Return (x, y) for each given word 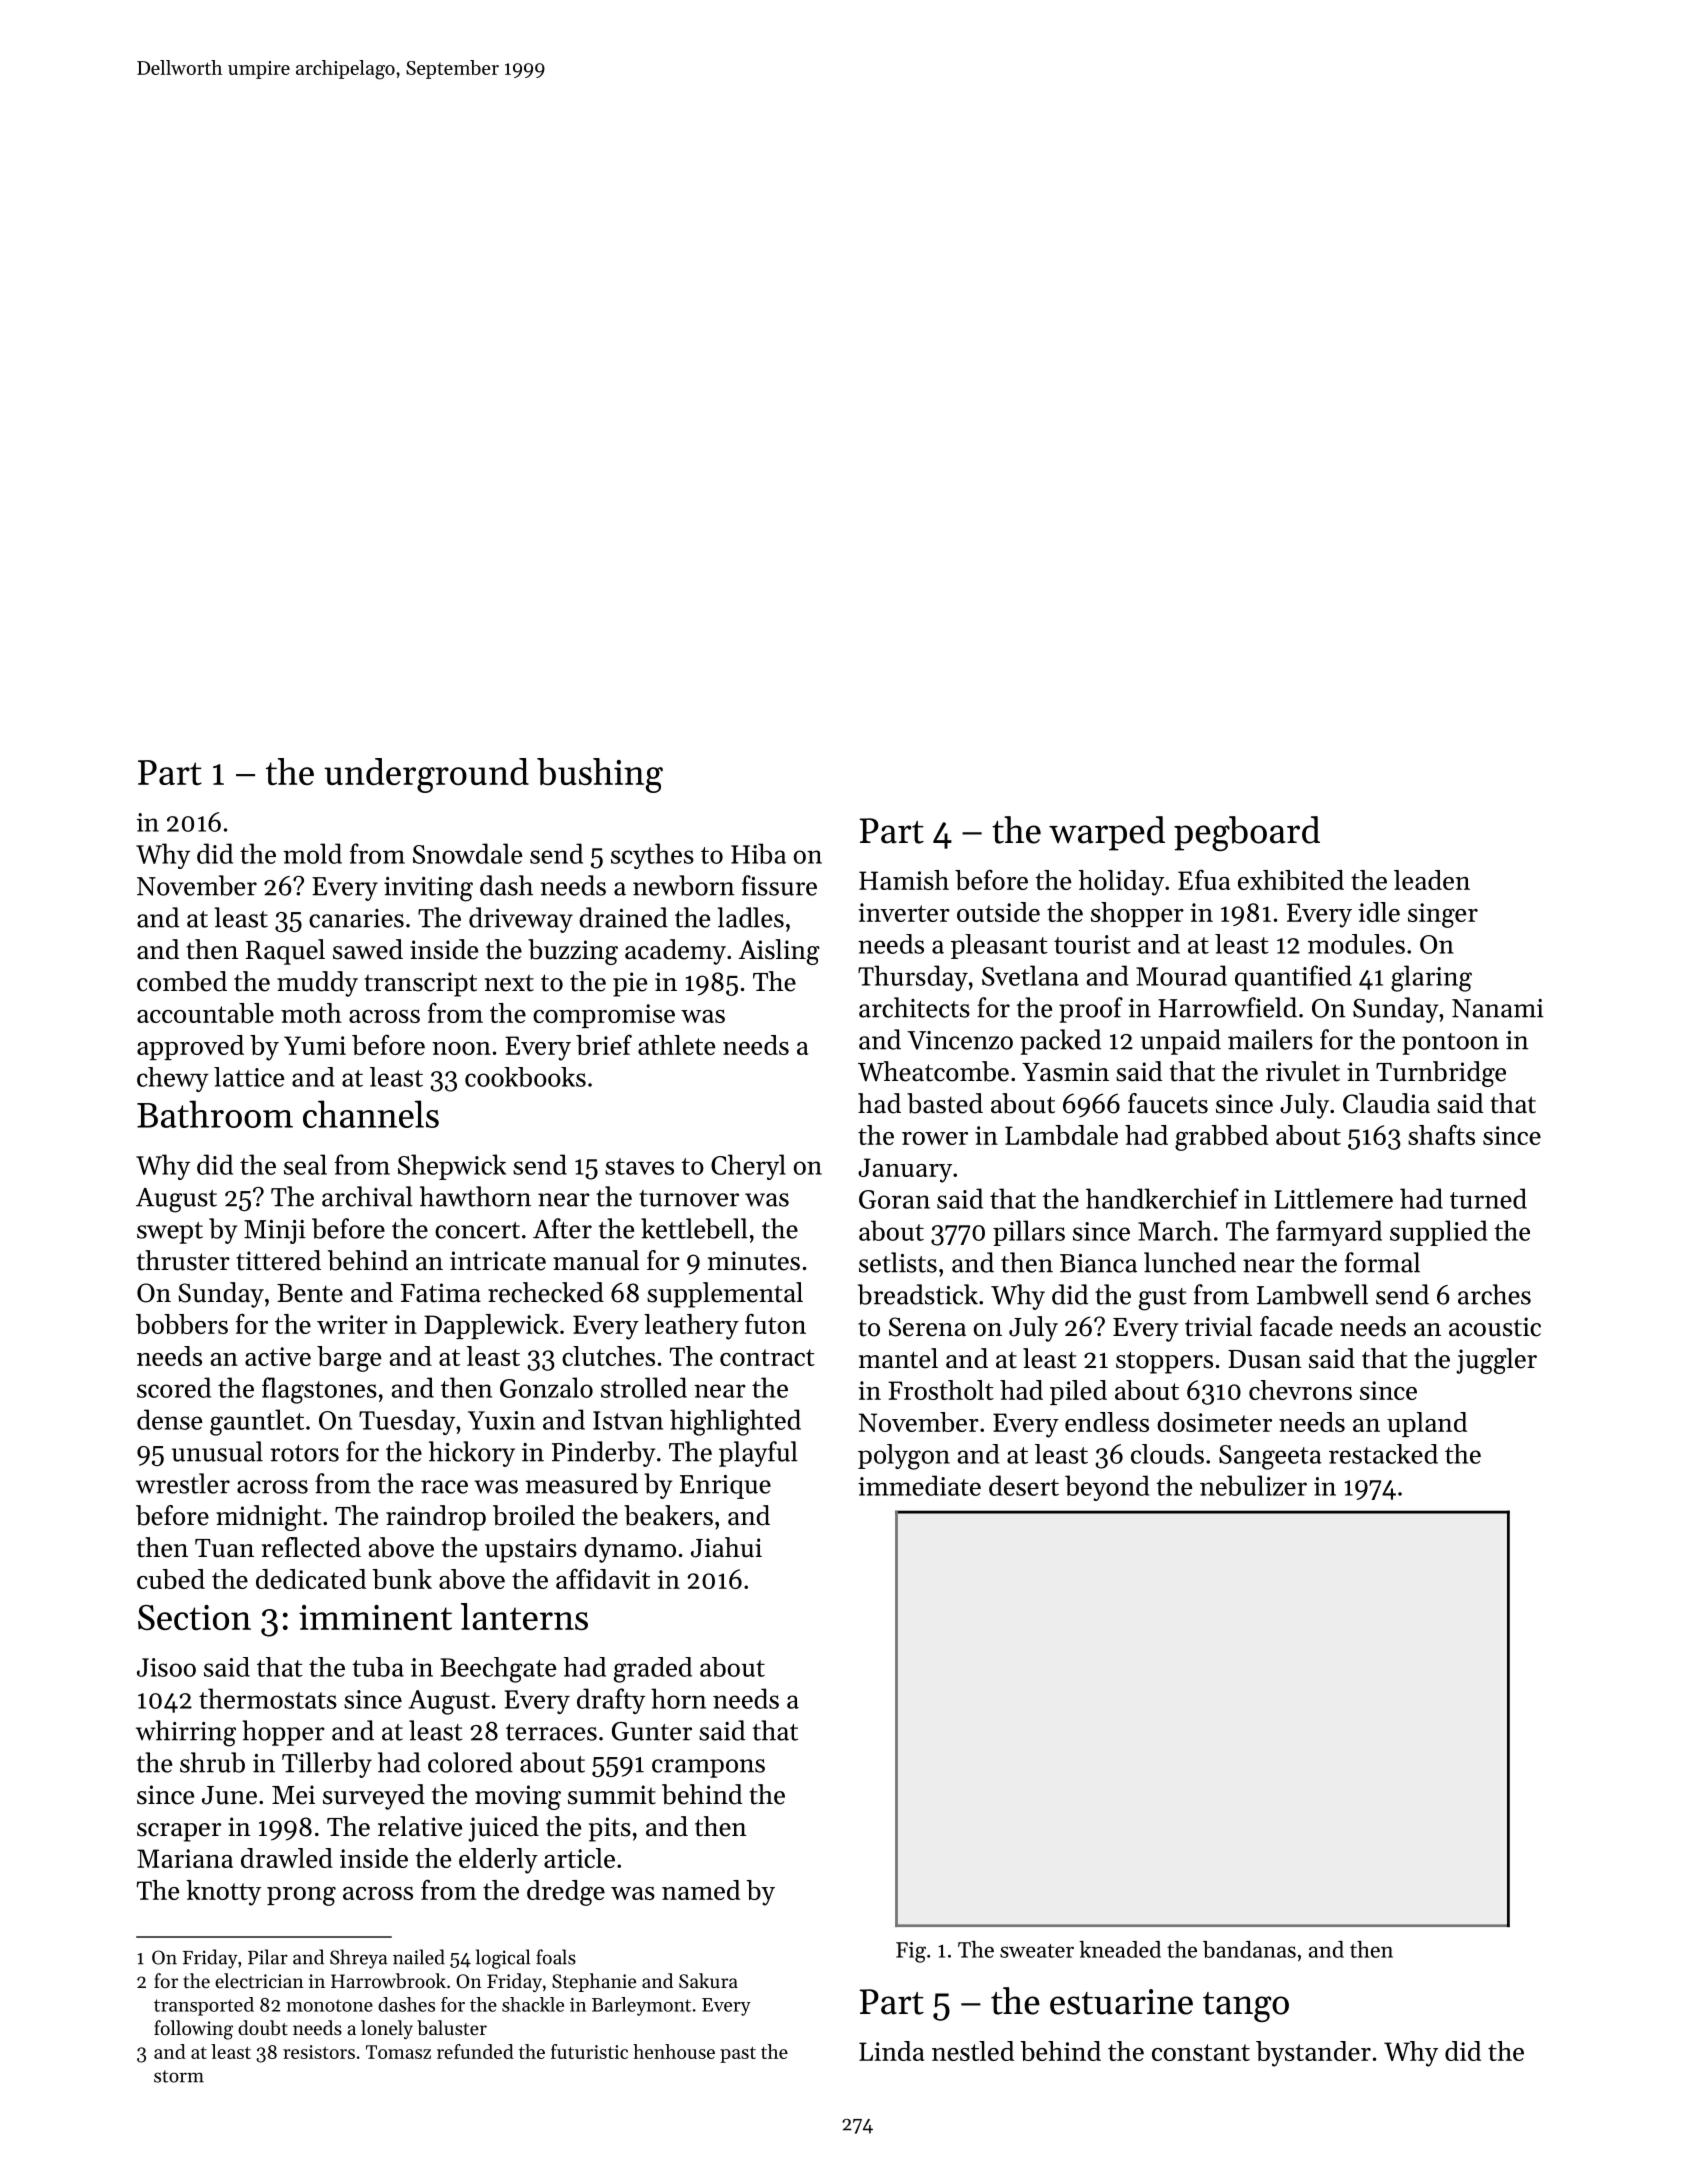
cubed (171, 1579)
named (701, 1890)
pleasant (999, 946)
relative (420, 1826)
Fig (911, 1952)
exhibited (1291, 880)
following (193, 2030)
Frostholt (941, 1390)
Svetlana (1030, 975)
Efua (1204, 879)
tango (1246, 2007)
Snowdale (467, 853)
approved (190, 1047)
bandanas (1249, 1949)
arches (1494, 1294)
